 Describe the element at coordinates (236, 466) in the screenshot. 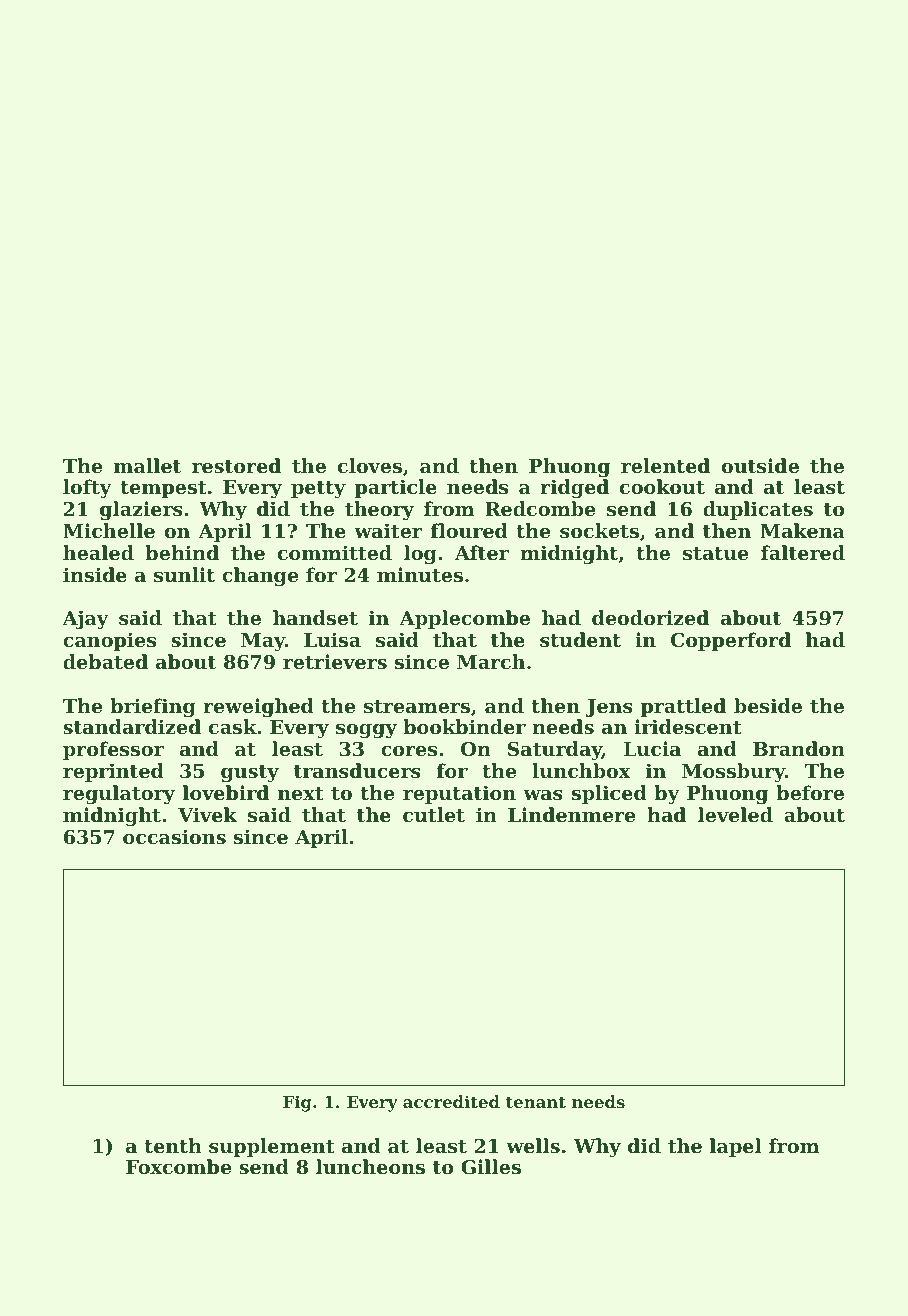

I see `restored` at that location.
